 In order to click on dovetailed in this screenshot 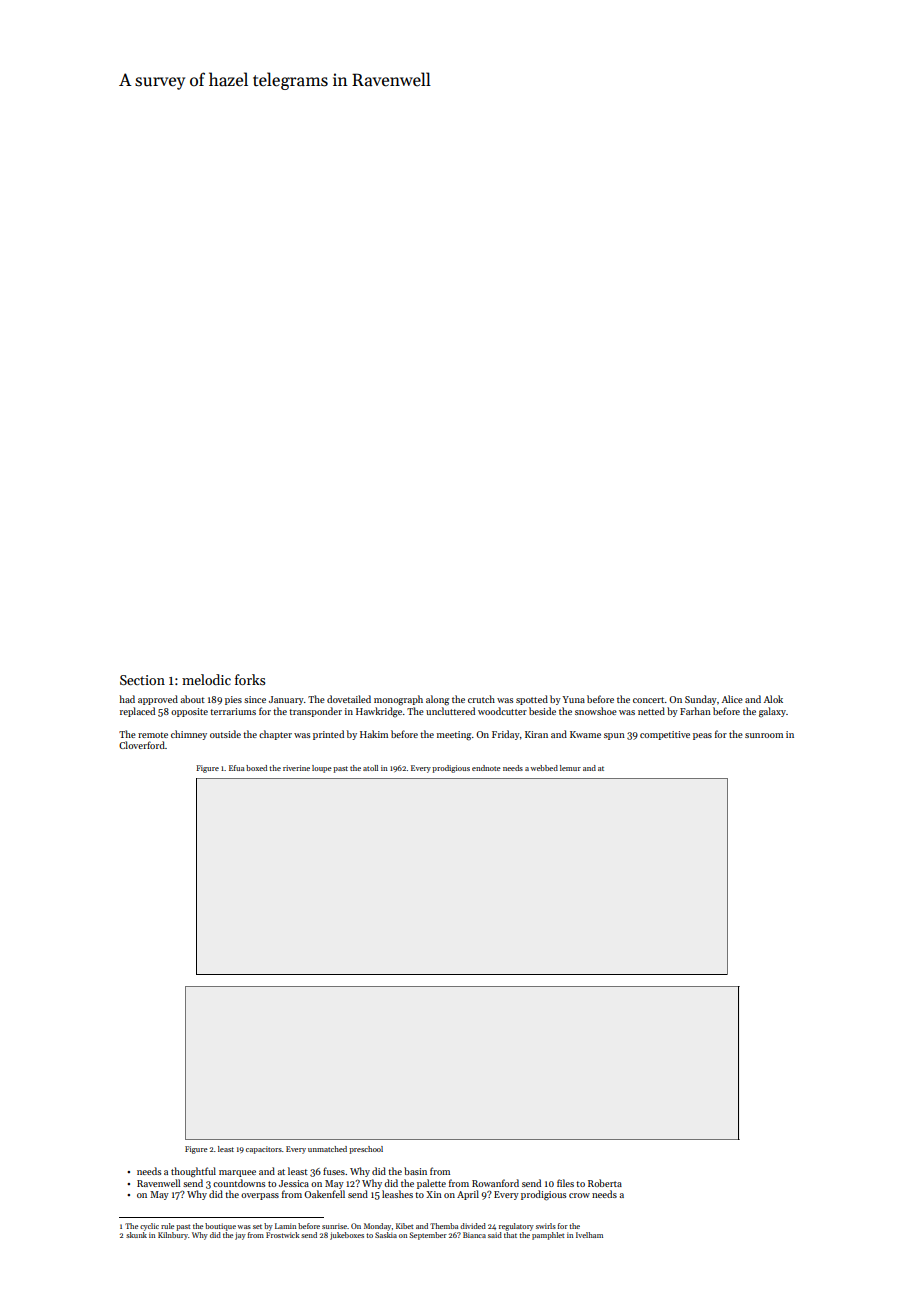, I will do `click(349, 699)`.
